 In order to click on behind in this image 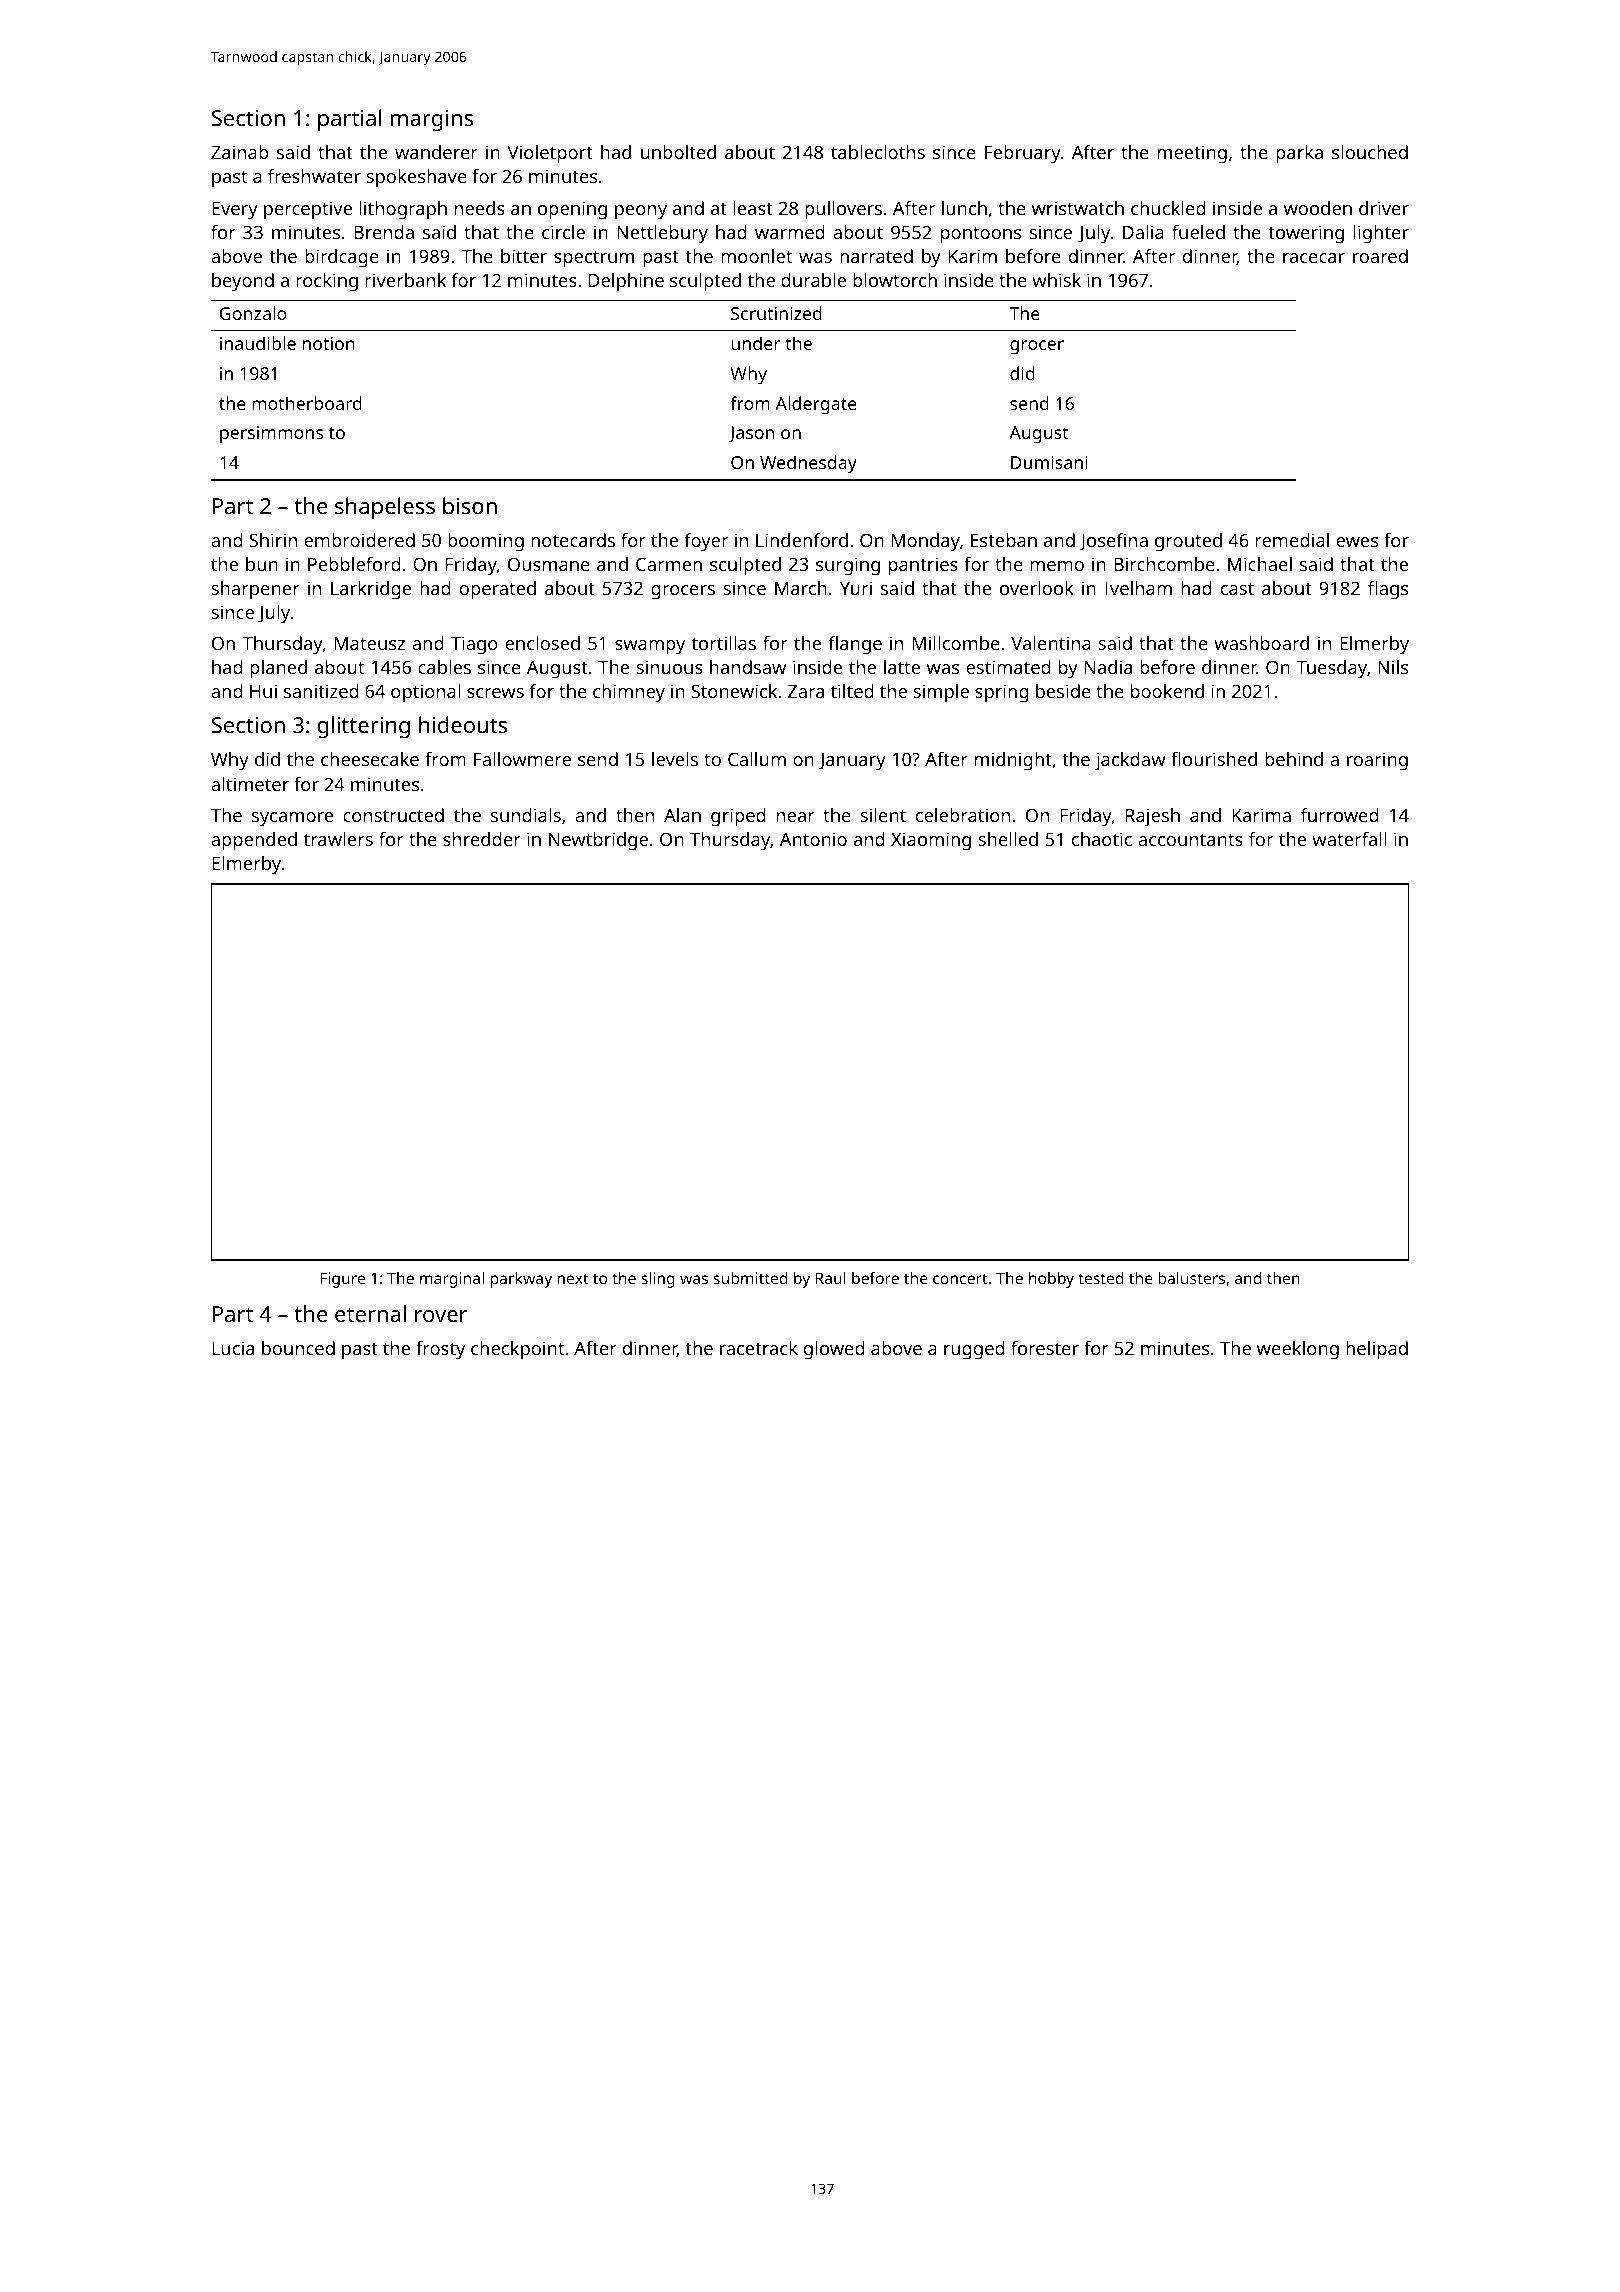, I will do `click(1294, 759)`.
